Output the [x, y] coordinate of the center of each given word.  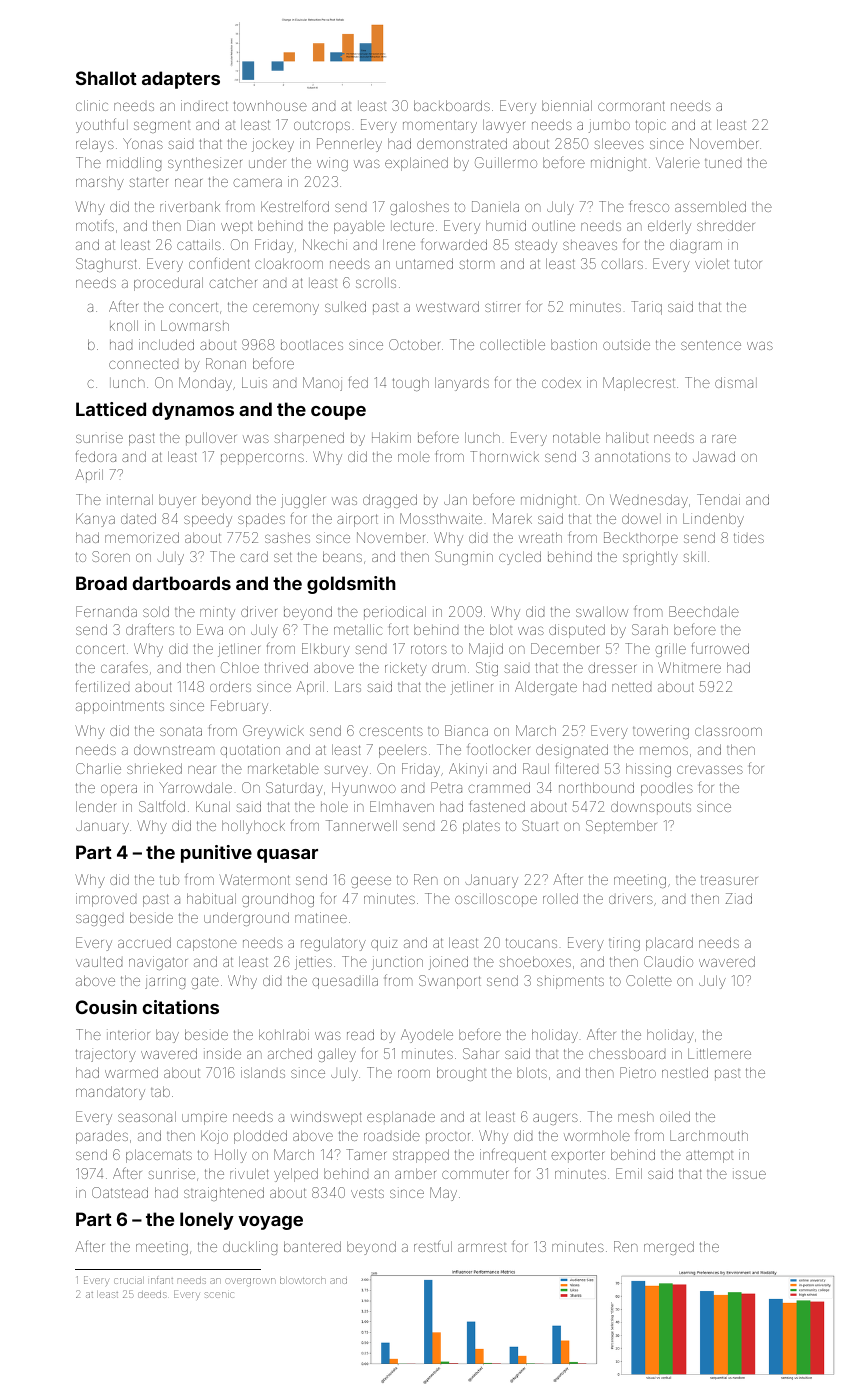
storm [476, 264]
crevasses [710, 769]
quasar [287, 856]
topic [651, 126]
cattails [199, 244]
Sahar [481, 1053]
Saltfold [162, 806]
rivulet [249, 1173]
